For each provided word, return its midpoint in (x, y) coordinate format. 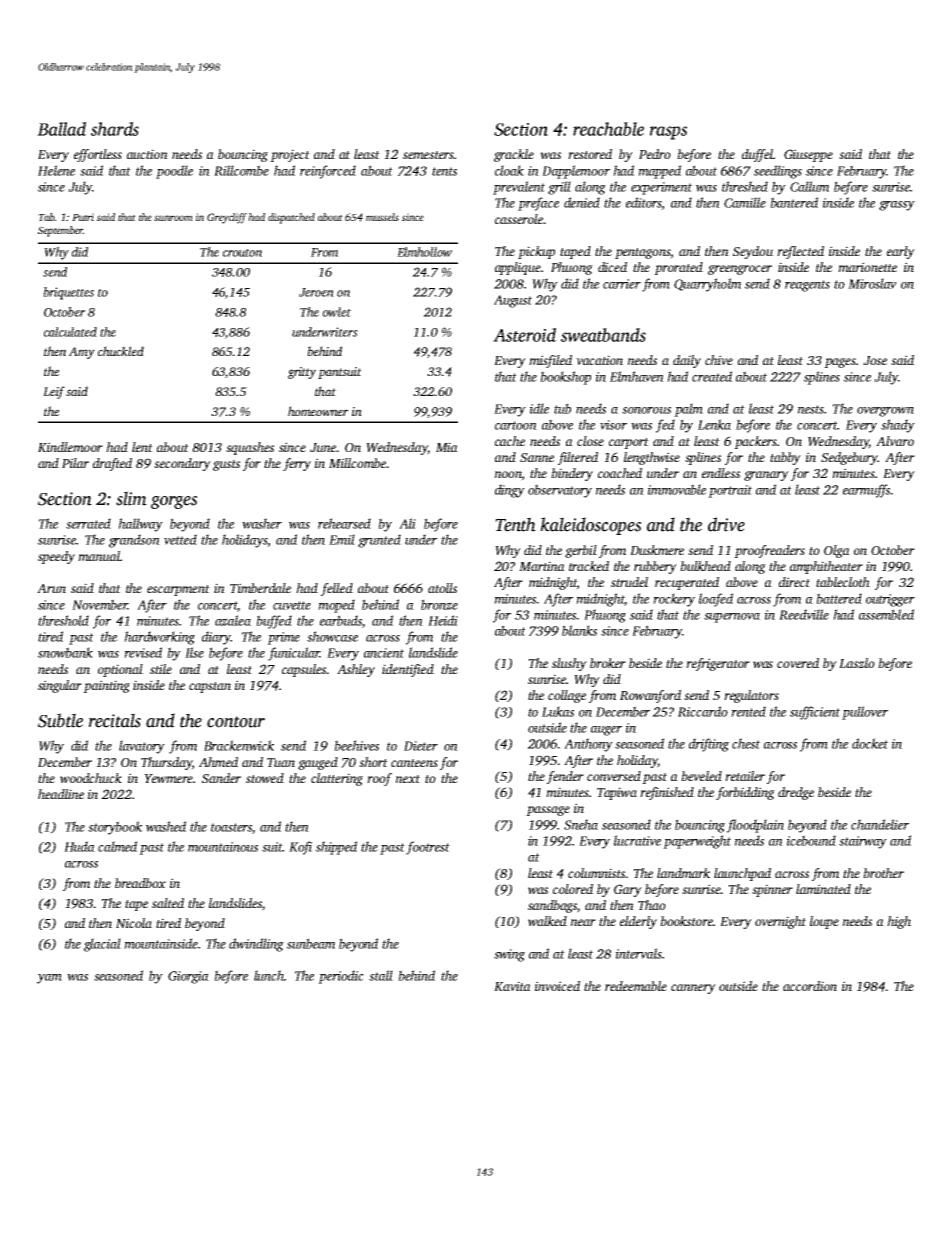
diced (612, 267)
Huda (79, 846)
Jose (875, 360)
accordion (810, 986)
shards (115, 129)
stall (381, 975)
